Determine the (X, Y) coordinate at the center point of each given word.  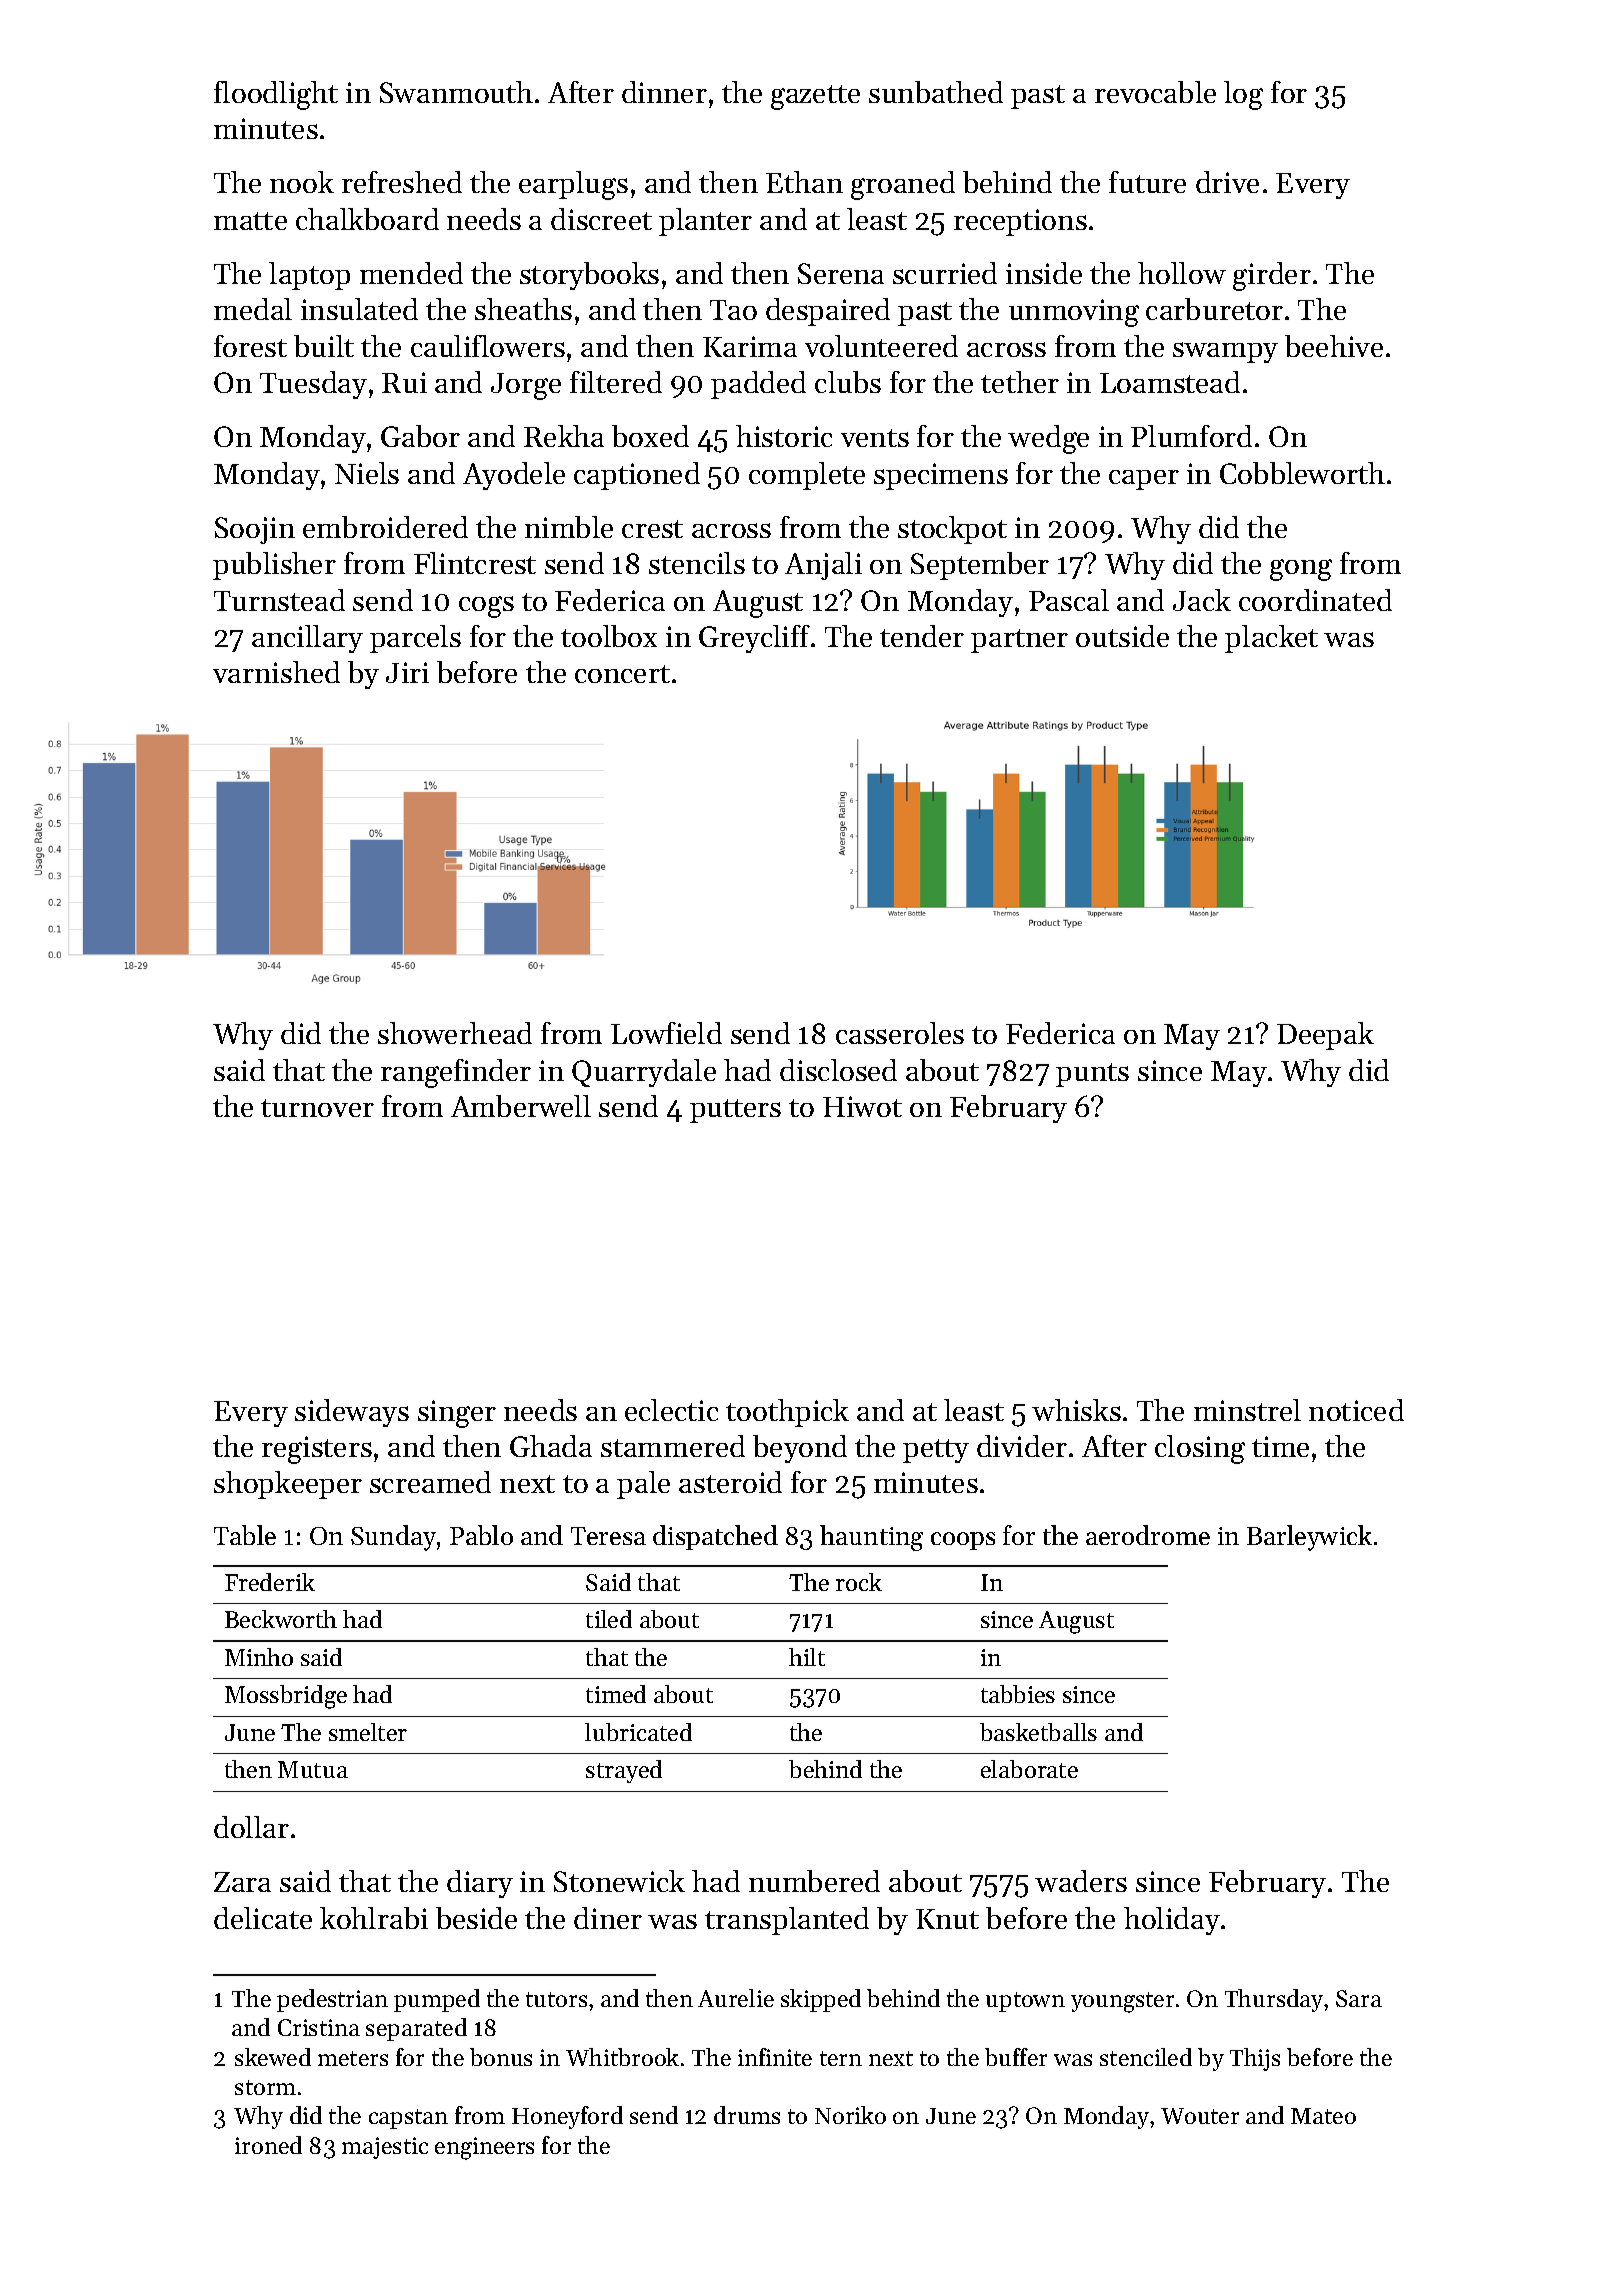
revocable (1155, 92)
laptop (309, 276)
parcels (415, 639)
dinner (664, 92)
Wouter (1200, 2116)
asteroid (730, 1482)
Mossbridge (286, 1697)
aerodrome (1148, 1535)
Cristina (319, 2027)
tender (922, 636)
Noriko (850, 2115)
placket (1271, 639)
